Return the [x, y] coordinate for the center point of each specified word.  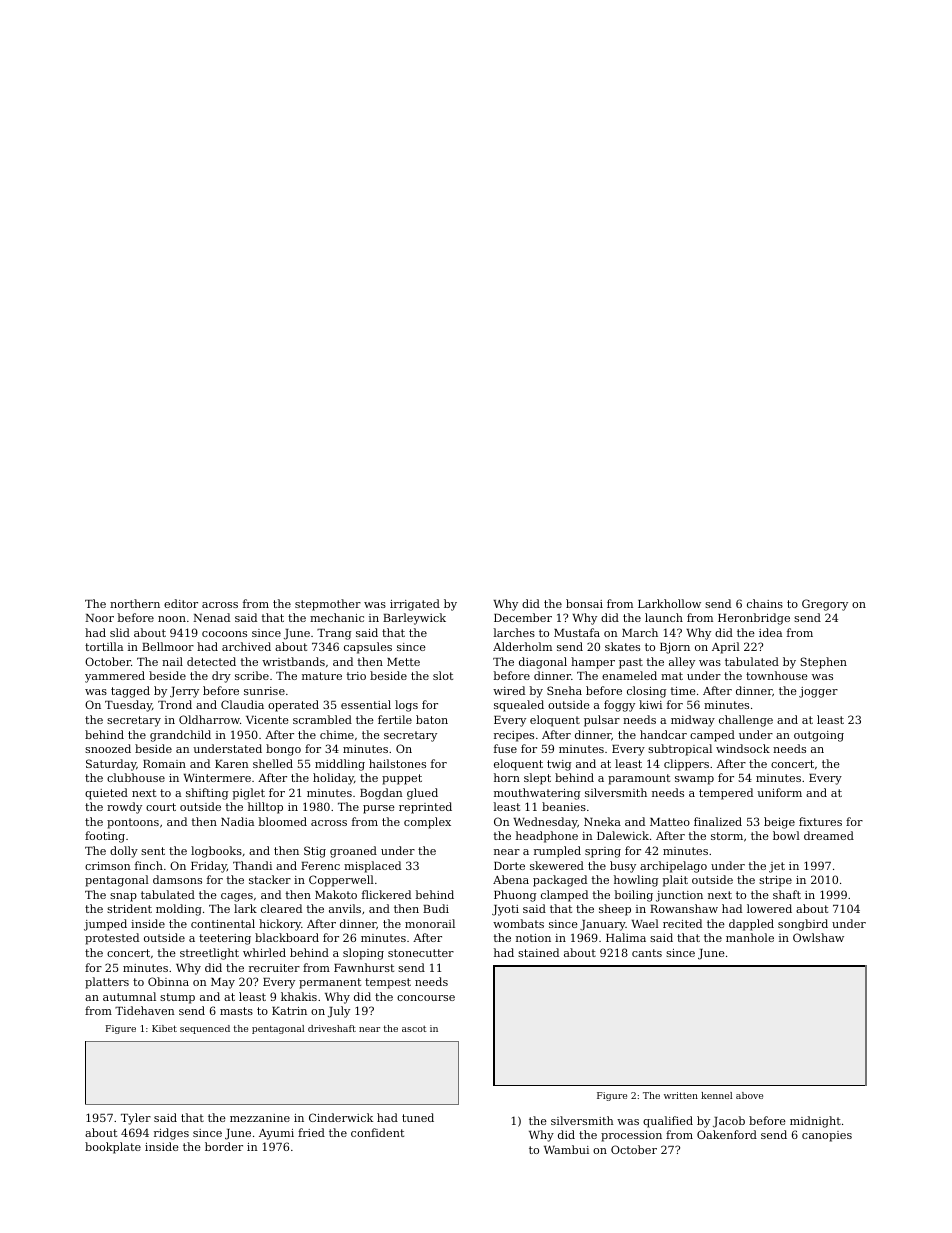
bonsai [584, 603]
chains [765, 603]
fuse [505, 748]
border [224, 1146]
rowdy [124, 808]
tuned [418, 1117]
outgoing [819, 736]
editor [181, 603]
